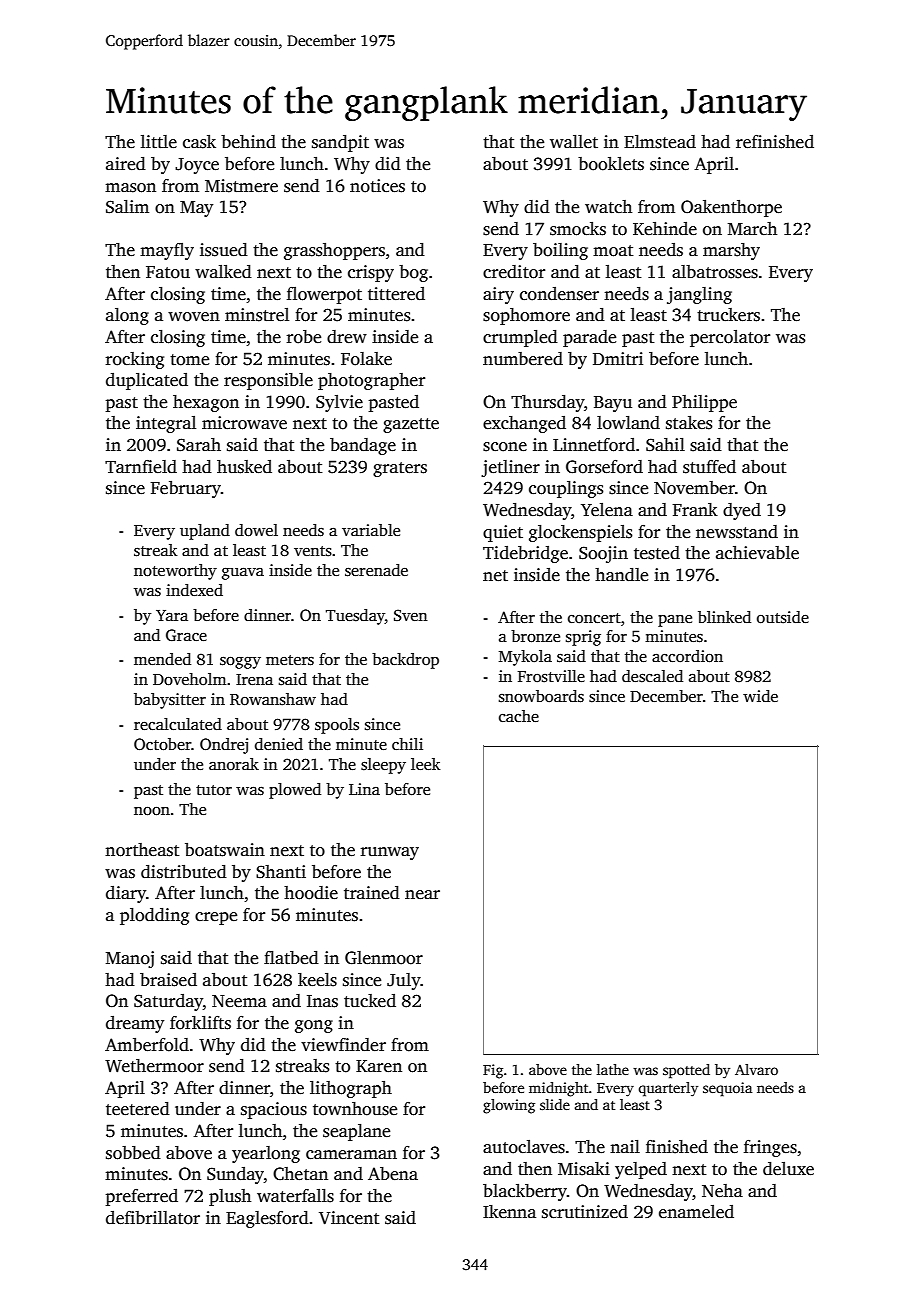  What do you see at coordinates (396, 294) in the document?
I see `tittered` at bounding box center [396, 294].
